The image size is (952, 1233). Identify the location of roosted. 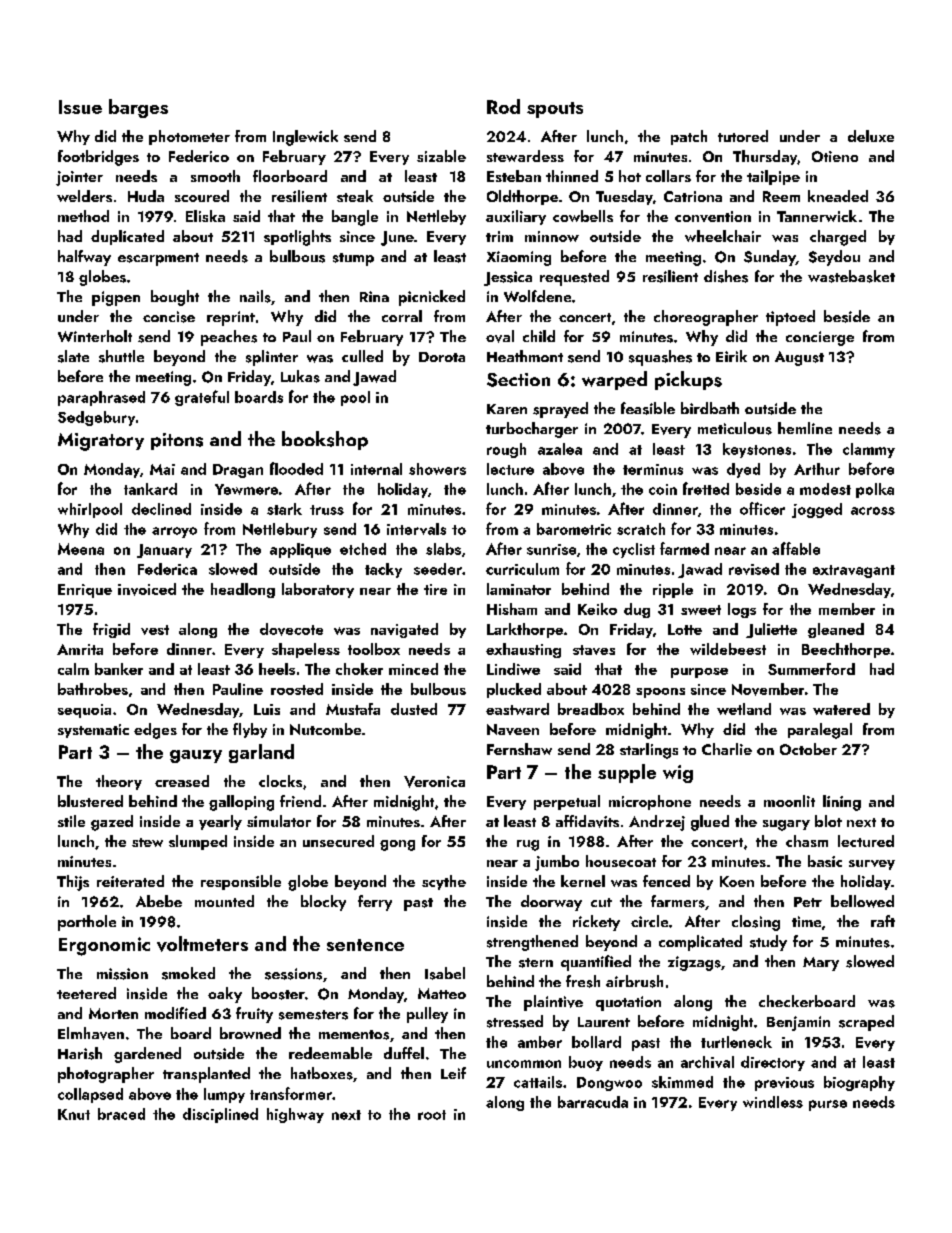
(297, 689).
